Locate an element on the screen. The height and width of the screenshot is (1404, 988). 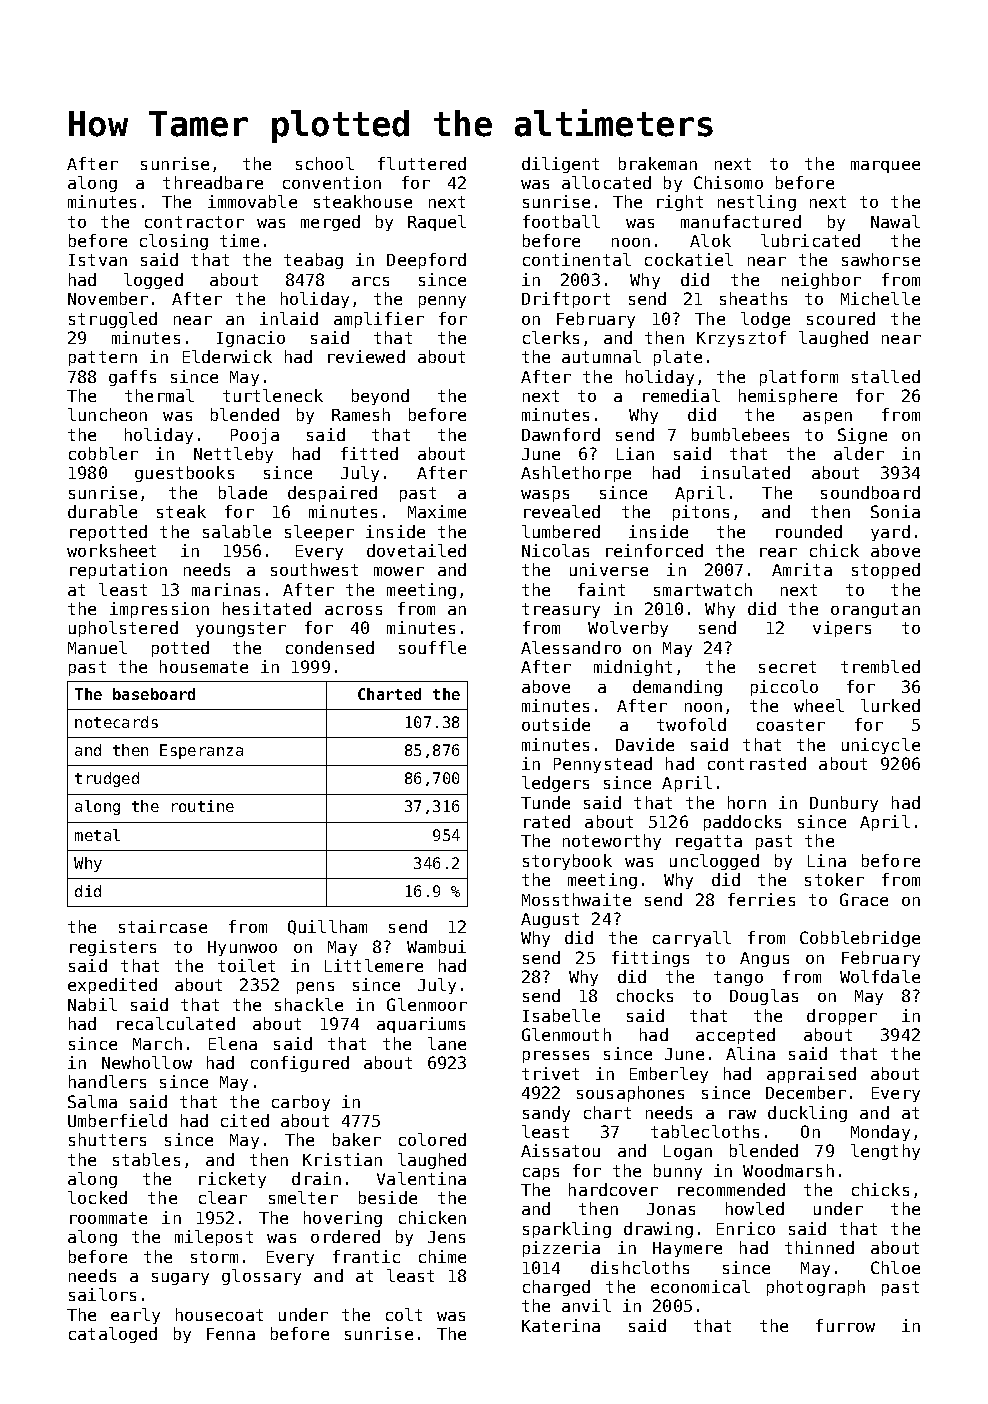
sleeper is located at coordinates (319, 533).
